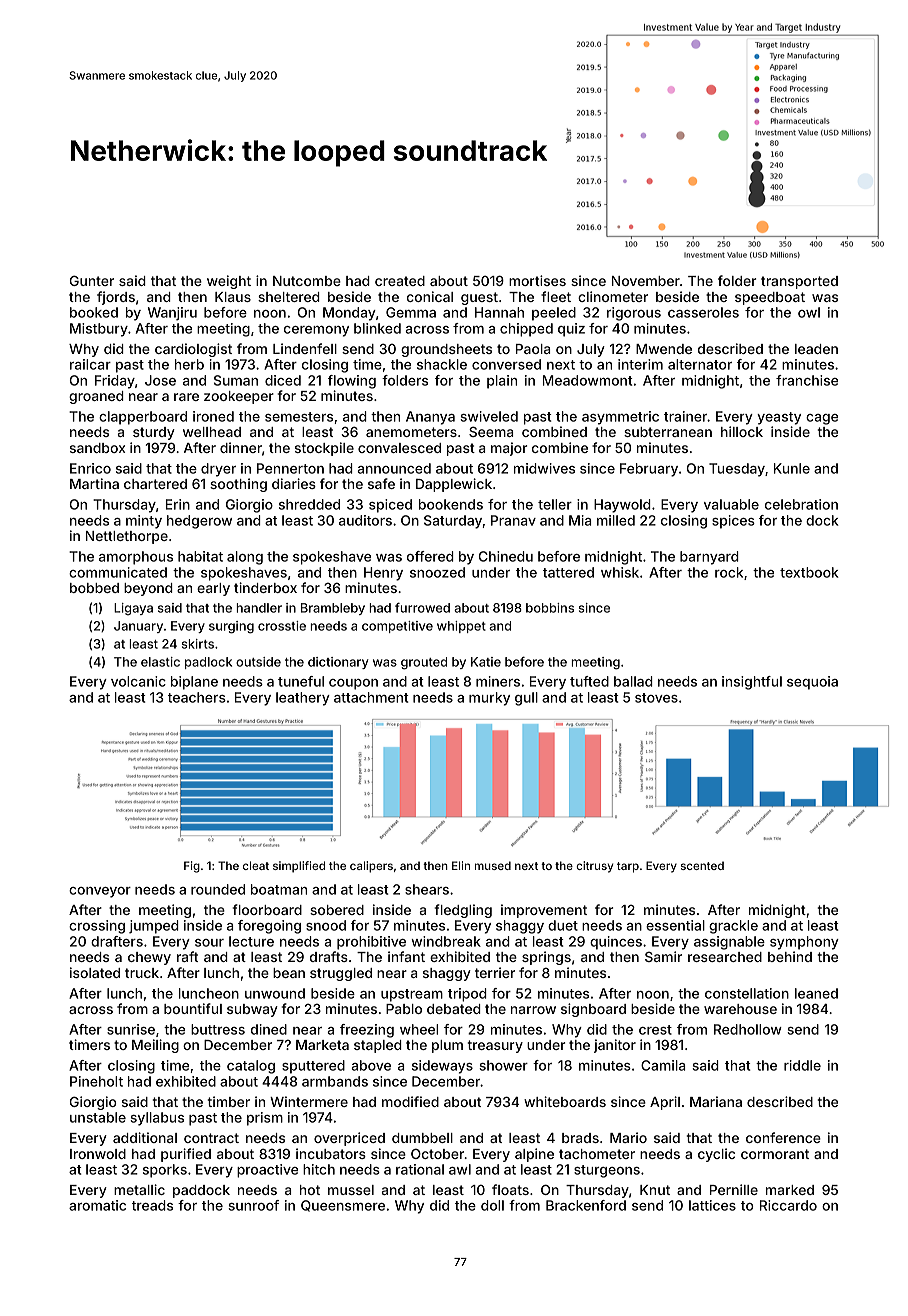 Image resolution: width=908 pixels, height=1316 pixels. I want to click on crest, so click(655, 1030).
